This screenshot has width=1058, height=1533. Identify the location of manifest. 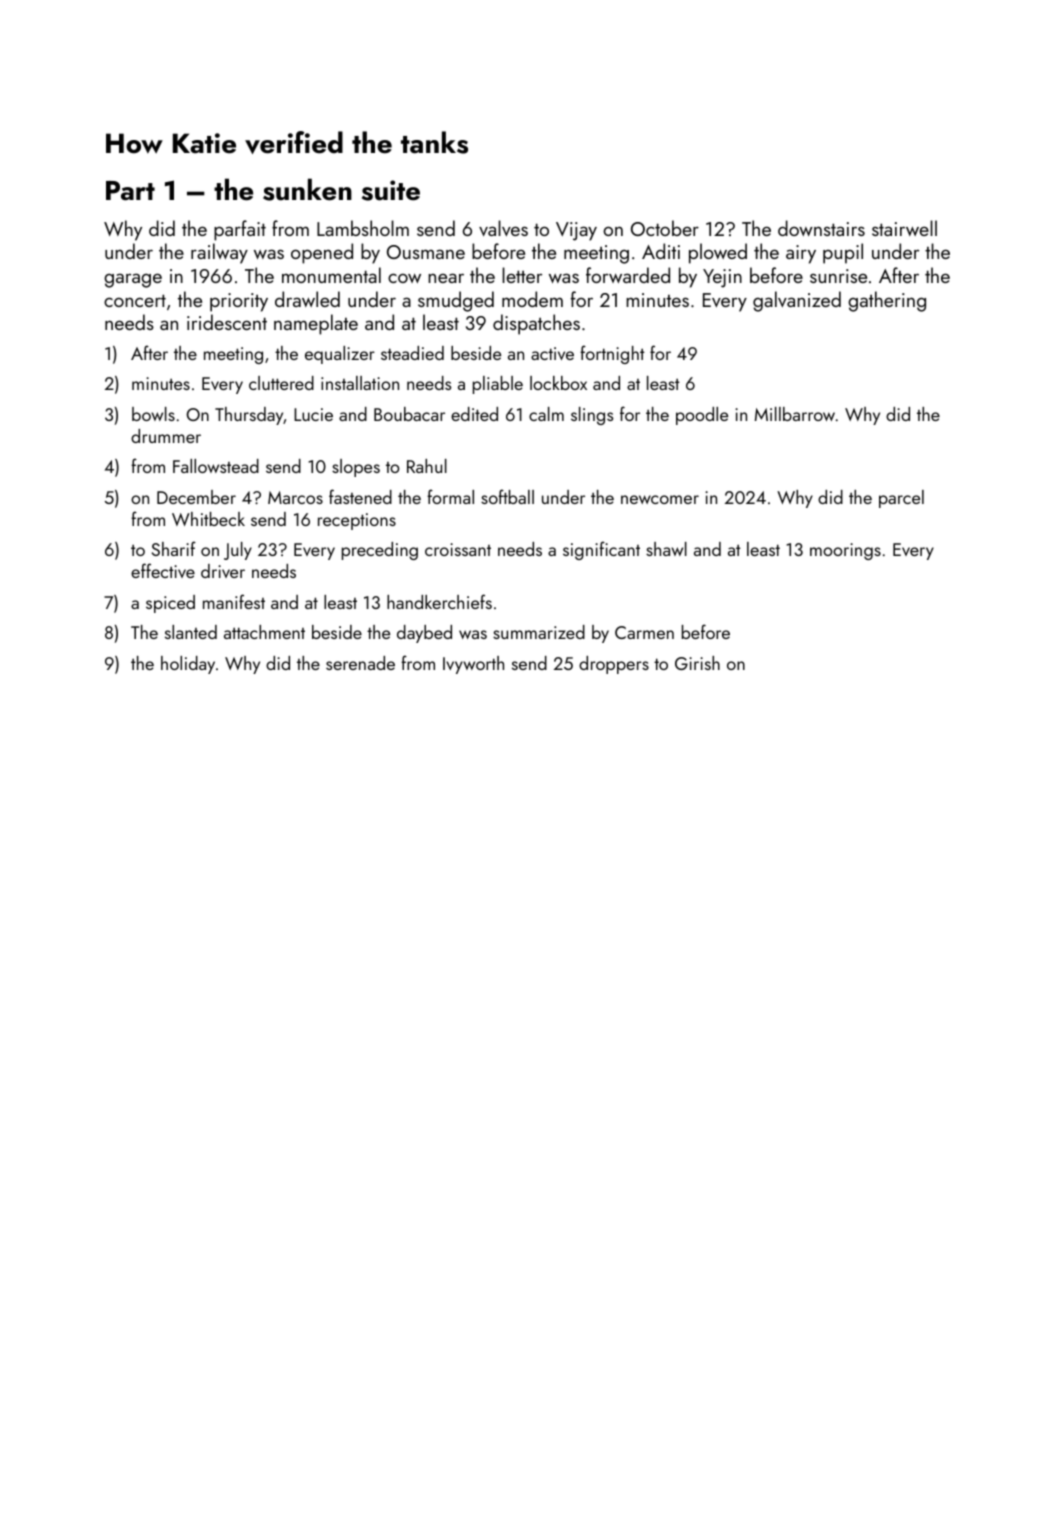
(234, 601).
